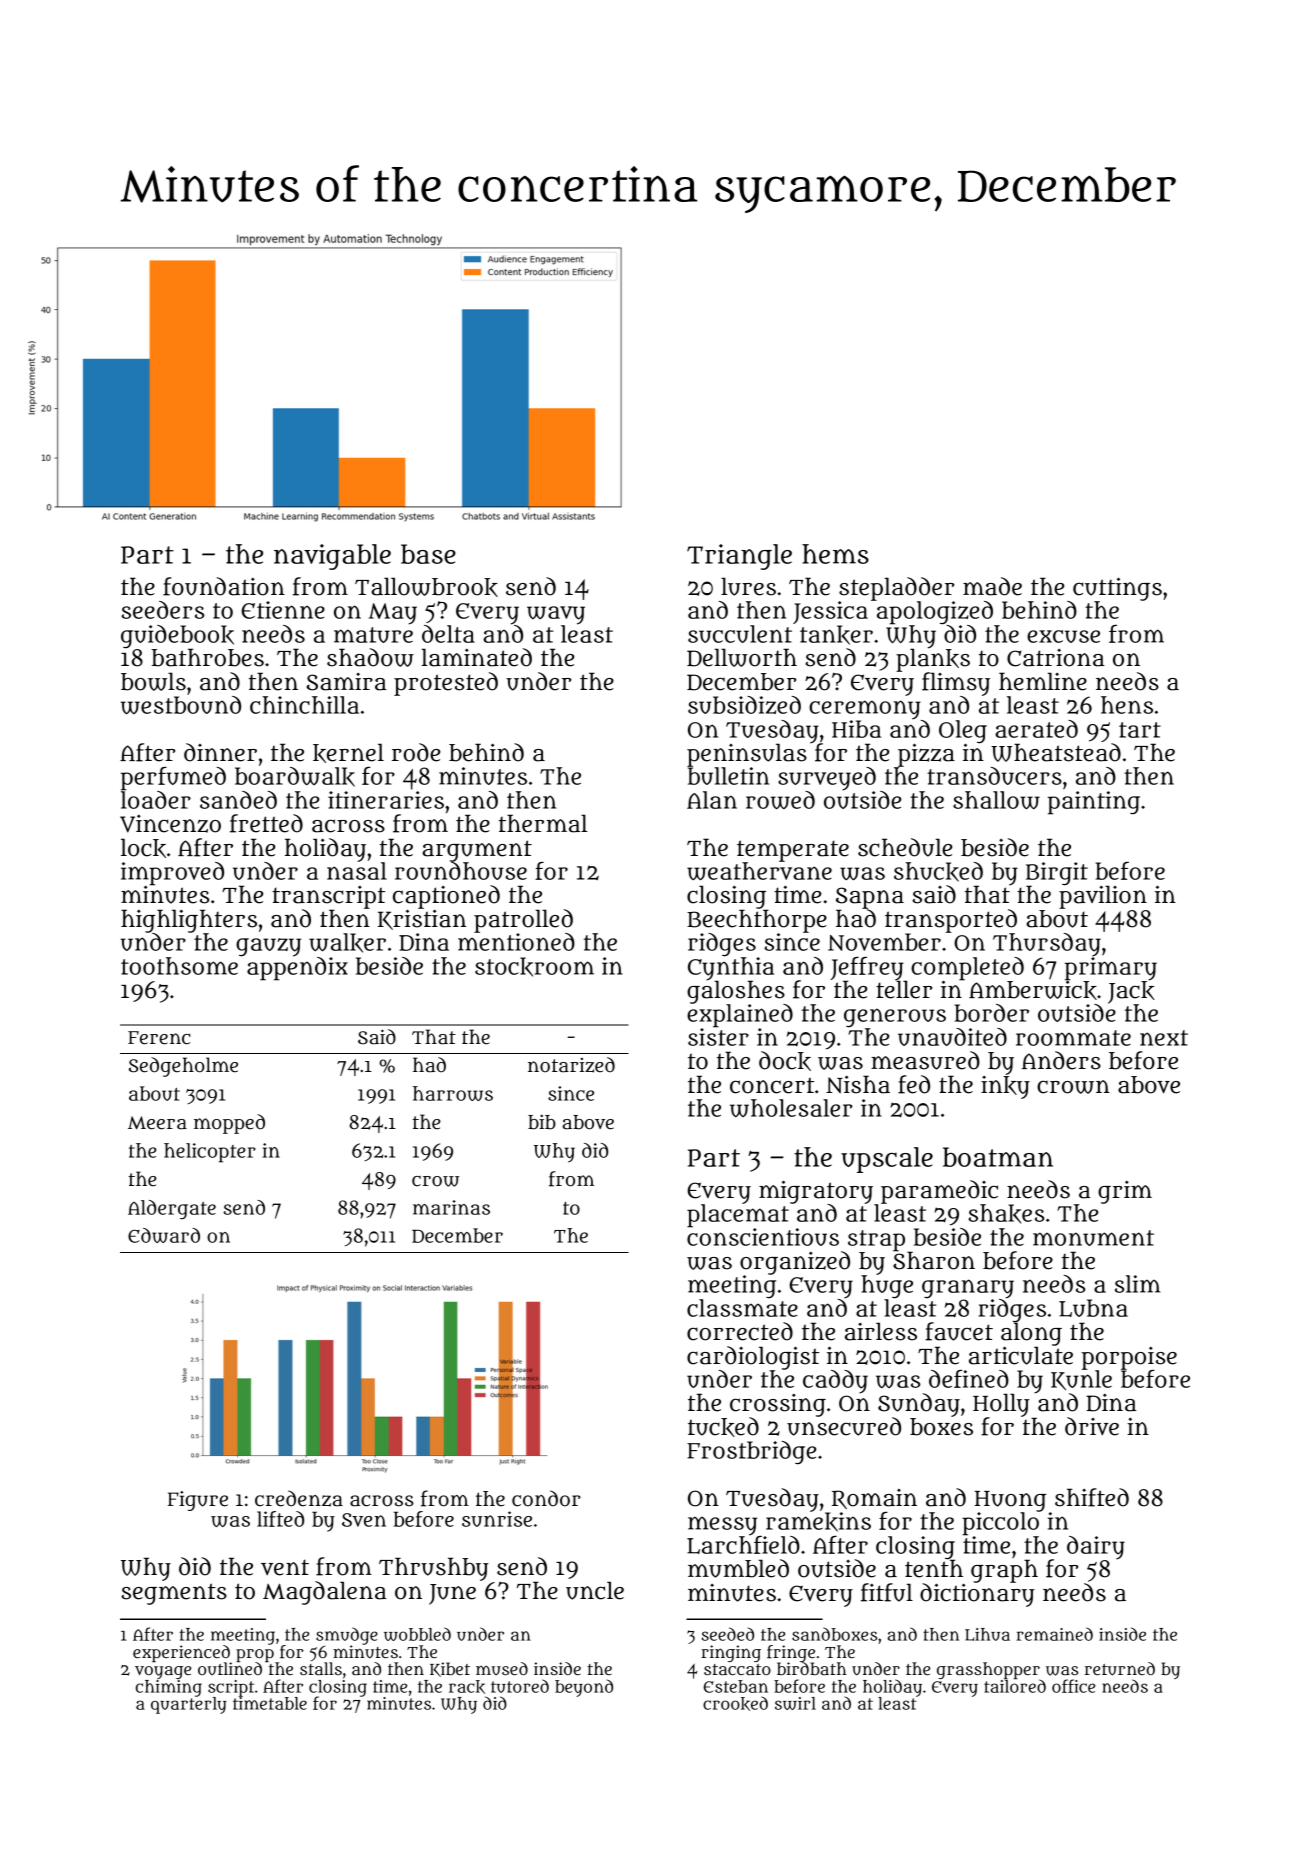 Image resolution: width=1315 pixels, height=1860 pixels. Describe the element at coordinates (739, 557) in the image. I see `Triangle` at that location.
